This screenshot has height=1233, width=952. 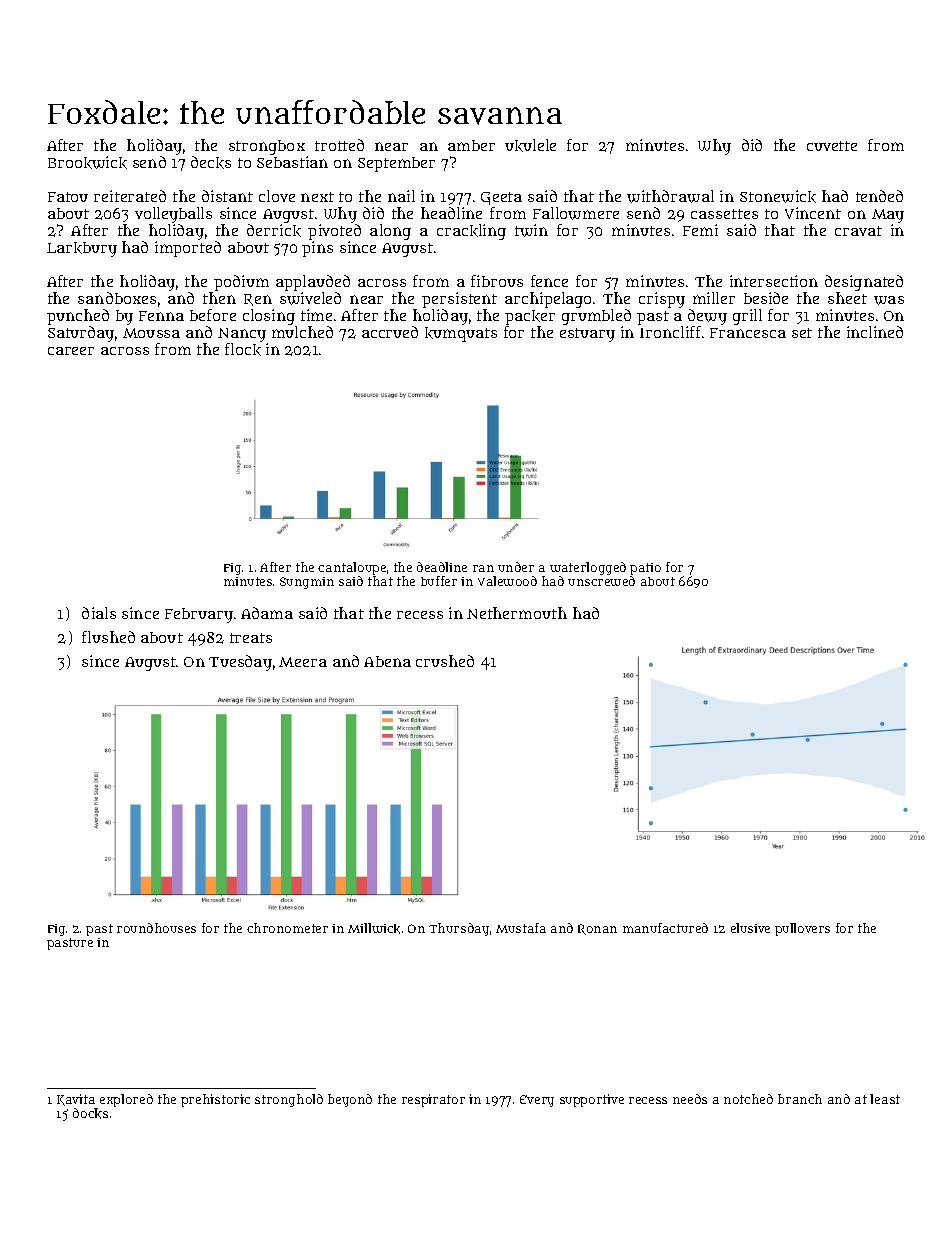 I want to click on under, so click(x=516, y=567).
